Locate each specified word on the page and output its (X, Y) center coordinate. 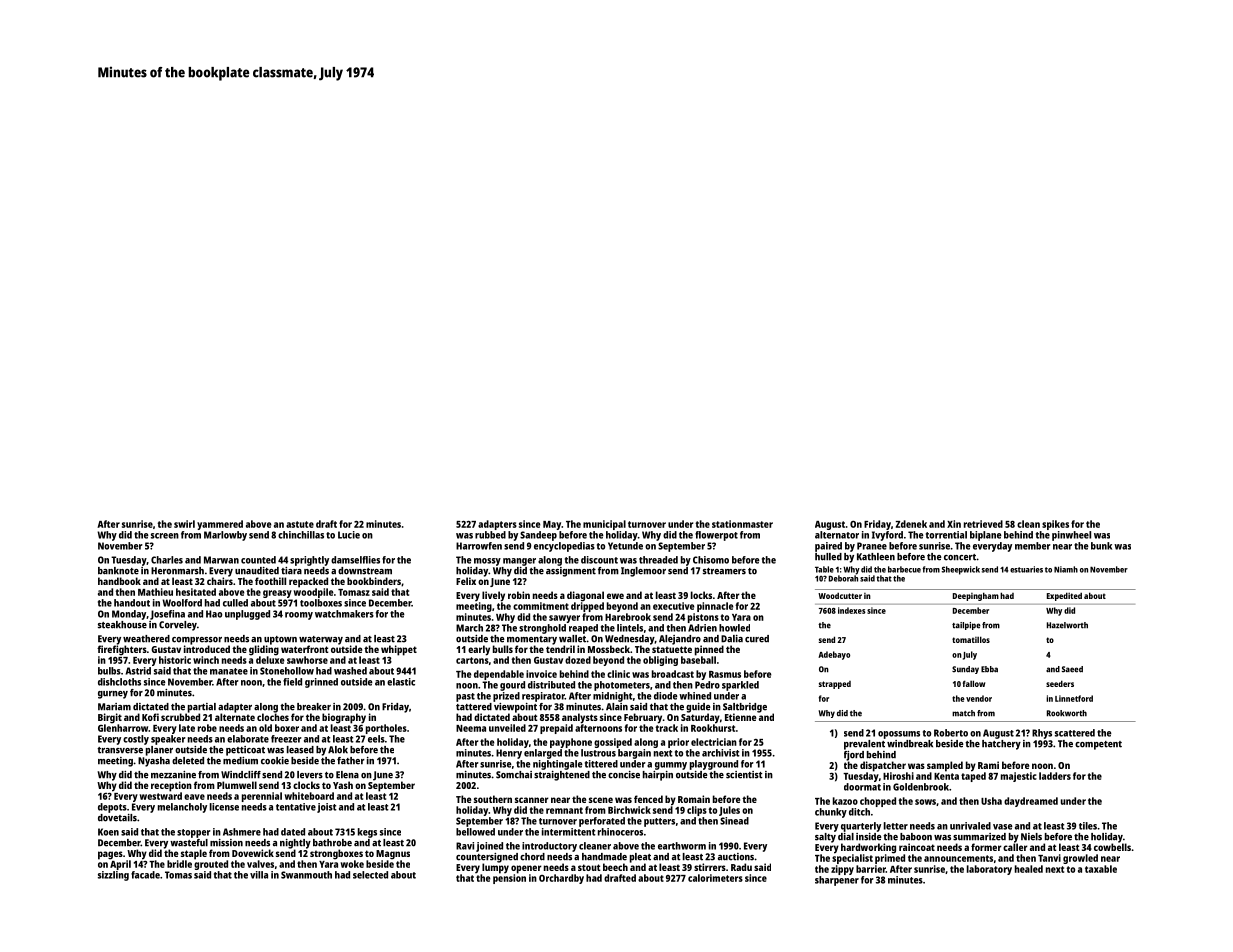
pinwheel (1071, 536)
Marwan (221, 560)
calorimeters (715, 878)
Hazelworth (1067, 625)
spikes (1055, 525)
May (552, 525)
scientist (744, 775)
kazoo (845, 801)
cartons (472, 660)
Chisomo (711, 560)
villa (259, 875)
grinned (321, 683)
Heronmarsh (177, 571)
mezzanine (173, 775)
